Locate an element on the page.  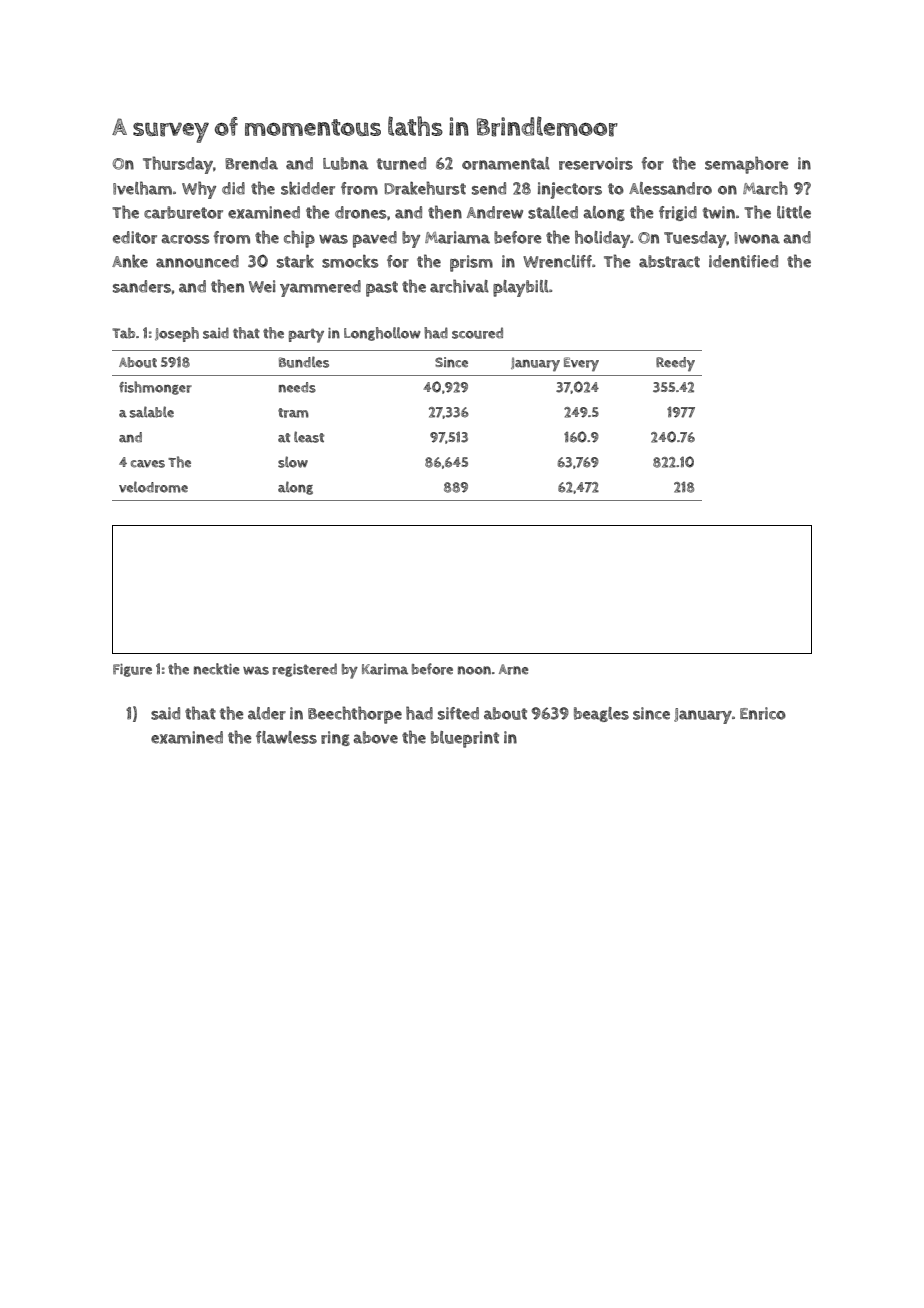
Karima is located at coordinates (385, 669).
